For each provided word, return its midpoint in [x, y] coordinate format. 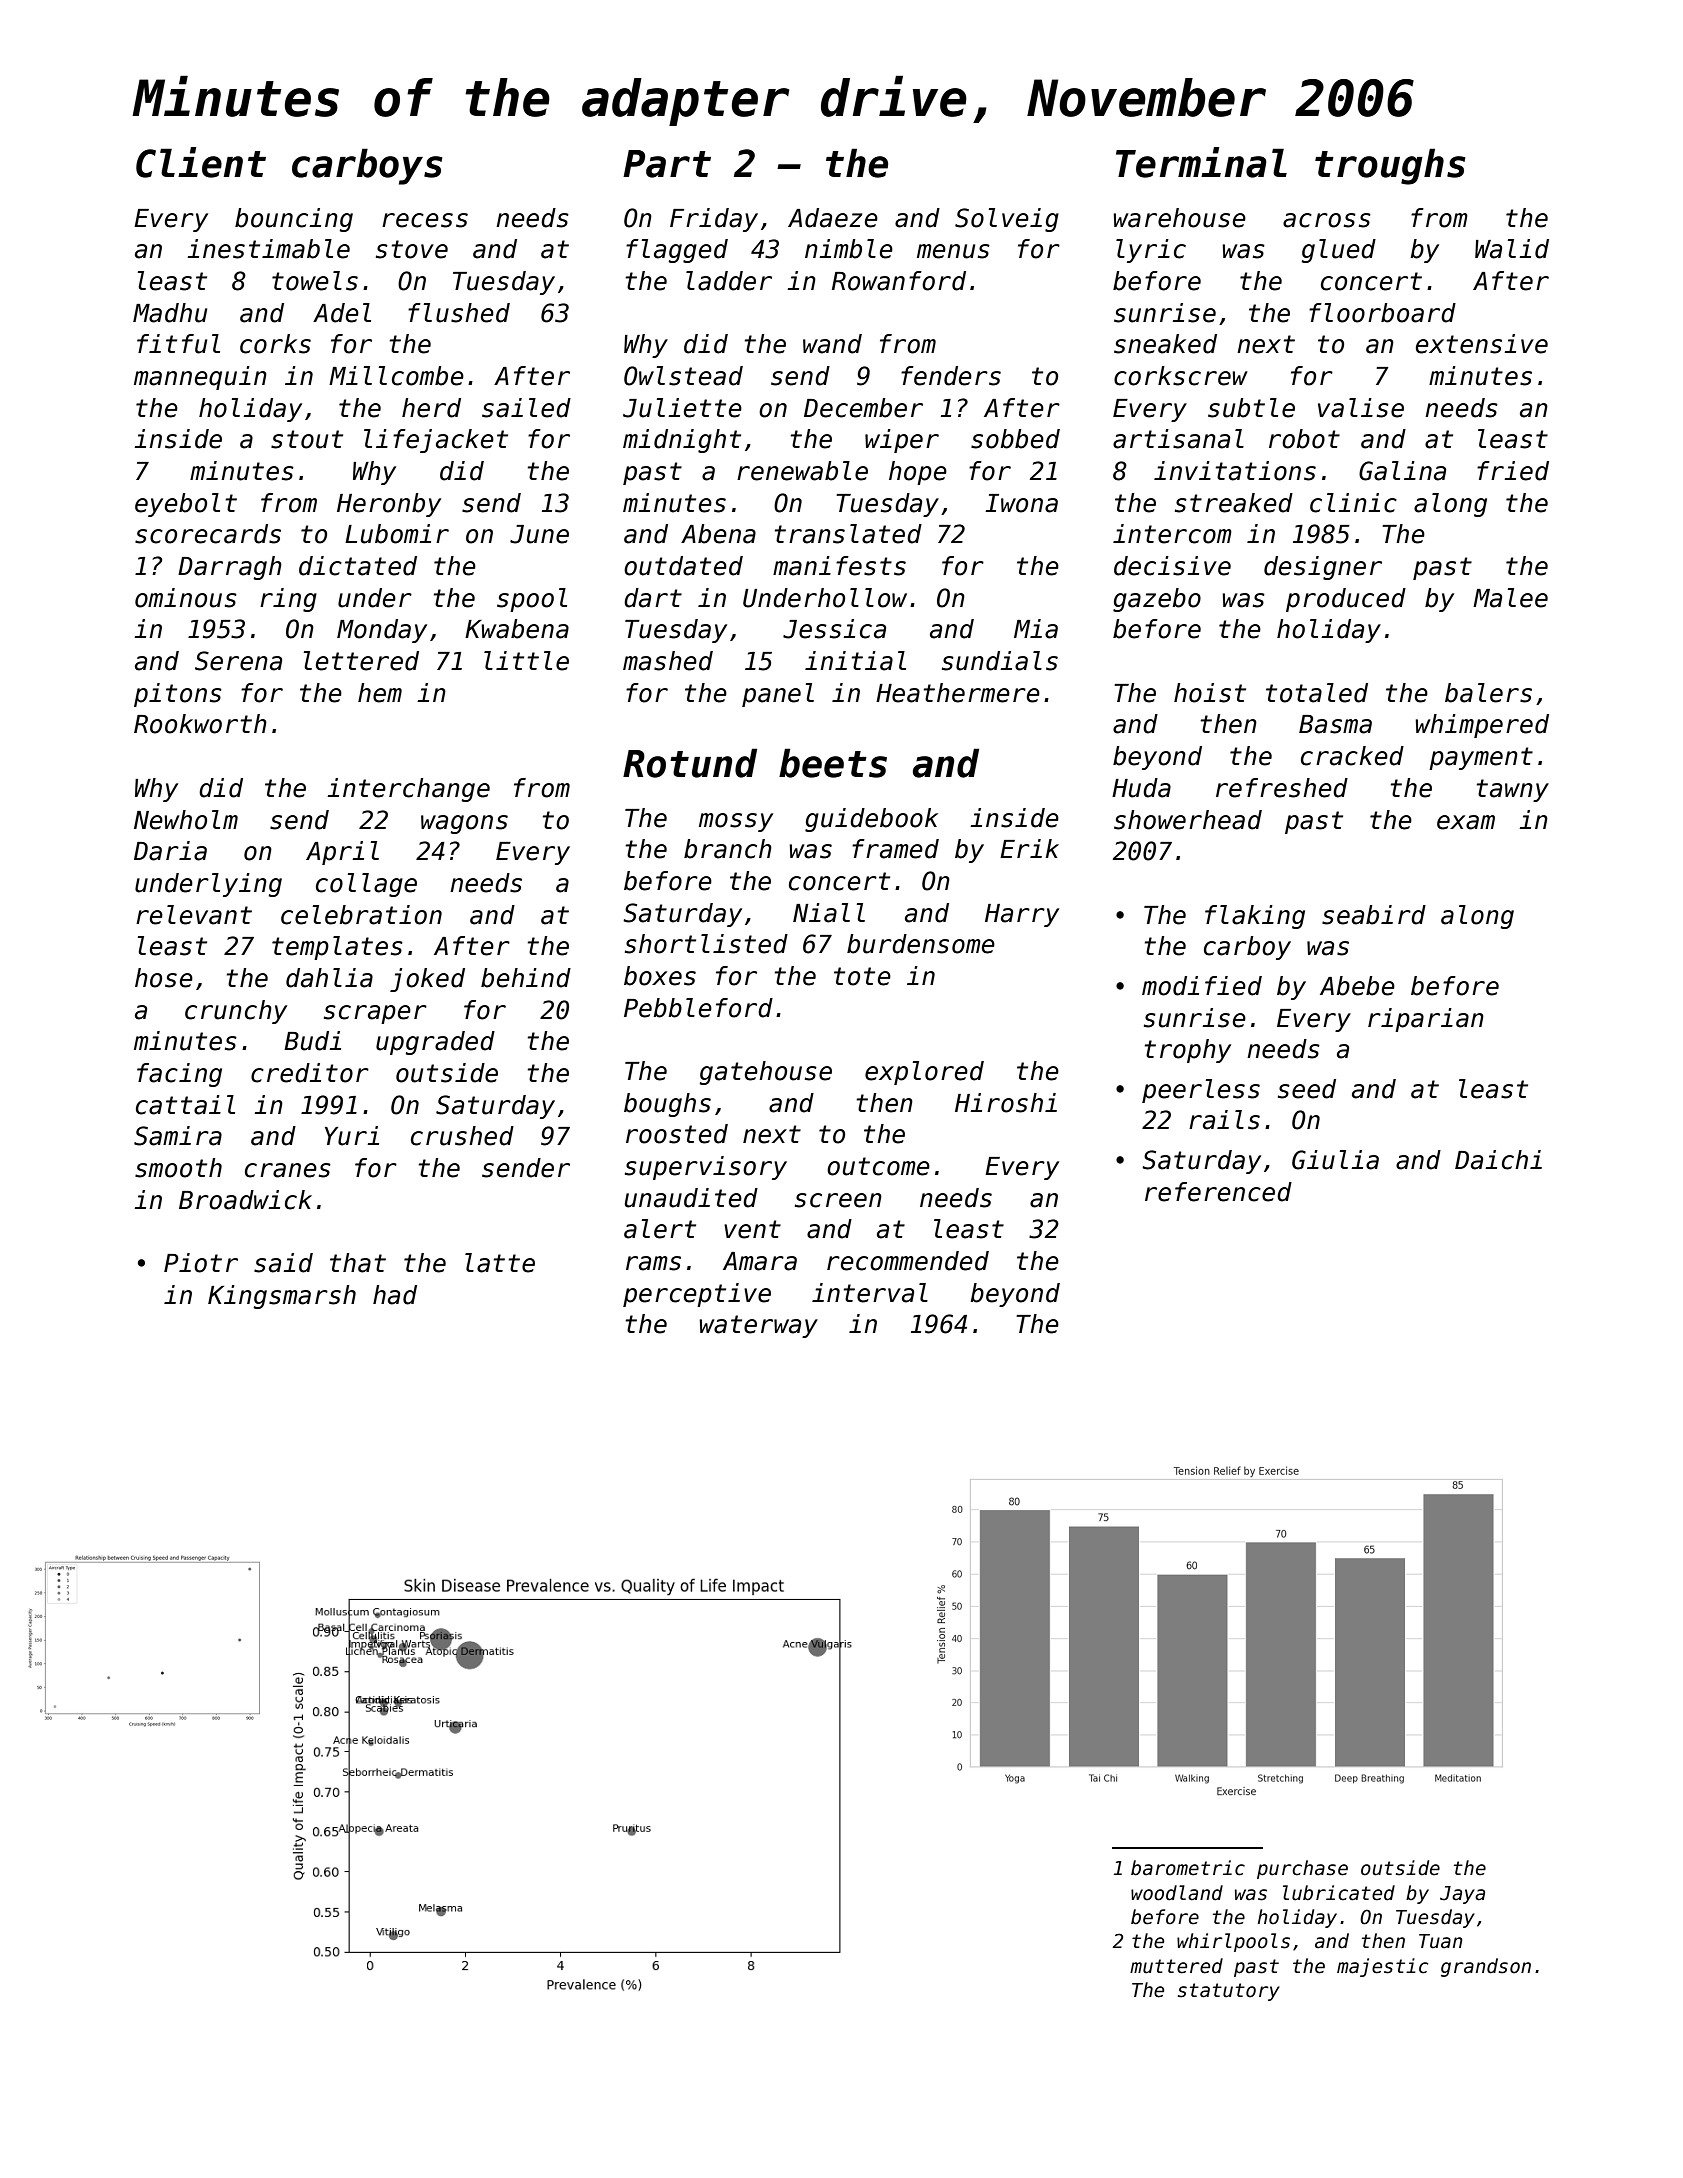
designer [1323, 568]
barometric [1188, 1868]
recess [425, 220]
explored [924, 1073]
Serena [238, 661]
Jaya [1462, 1895]
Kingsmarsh [282, 1297]
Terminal [1201, 162]
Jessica [834, 629]
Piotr [201, 1263]
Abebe [1357, 986]
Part [667, 164]
